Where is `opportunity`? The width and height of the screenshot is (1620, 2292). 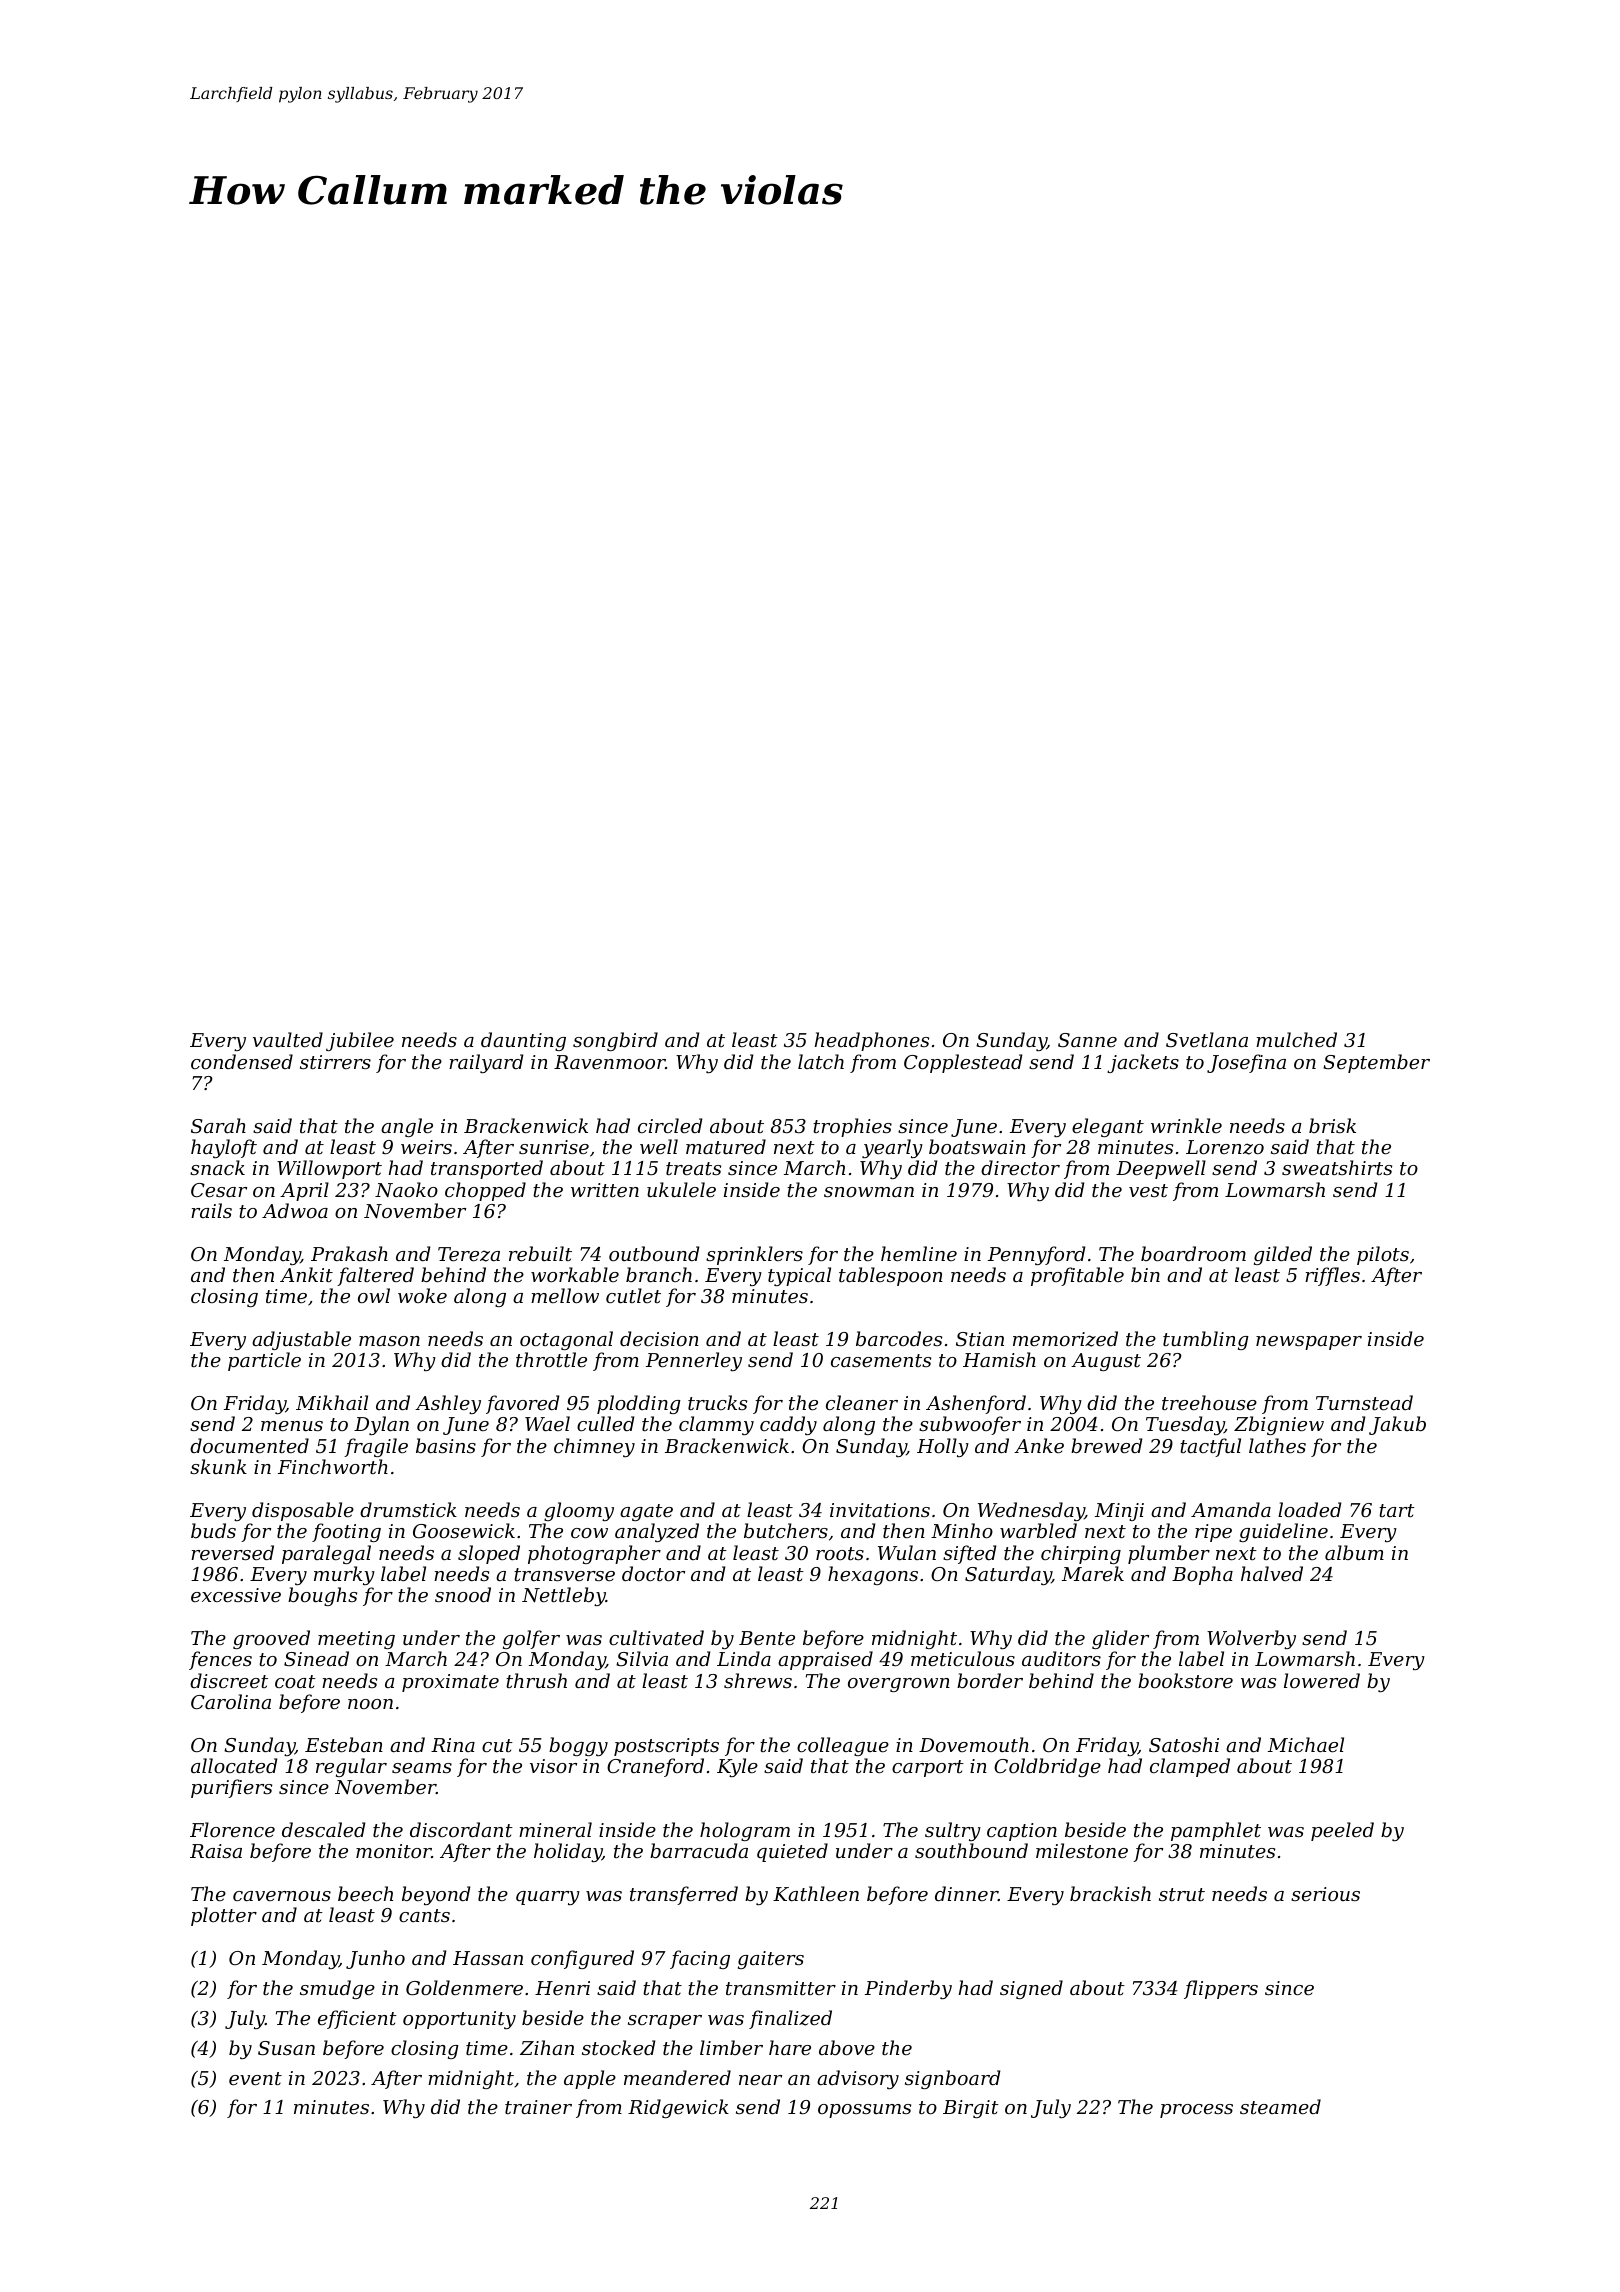 opportunity is located at coordinates (459, 2020).
